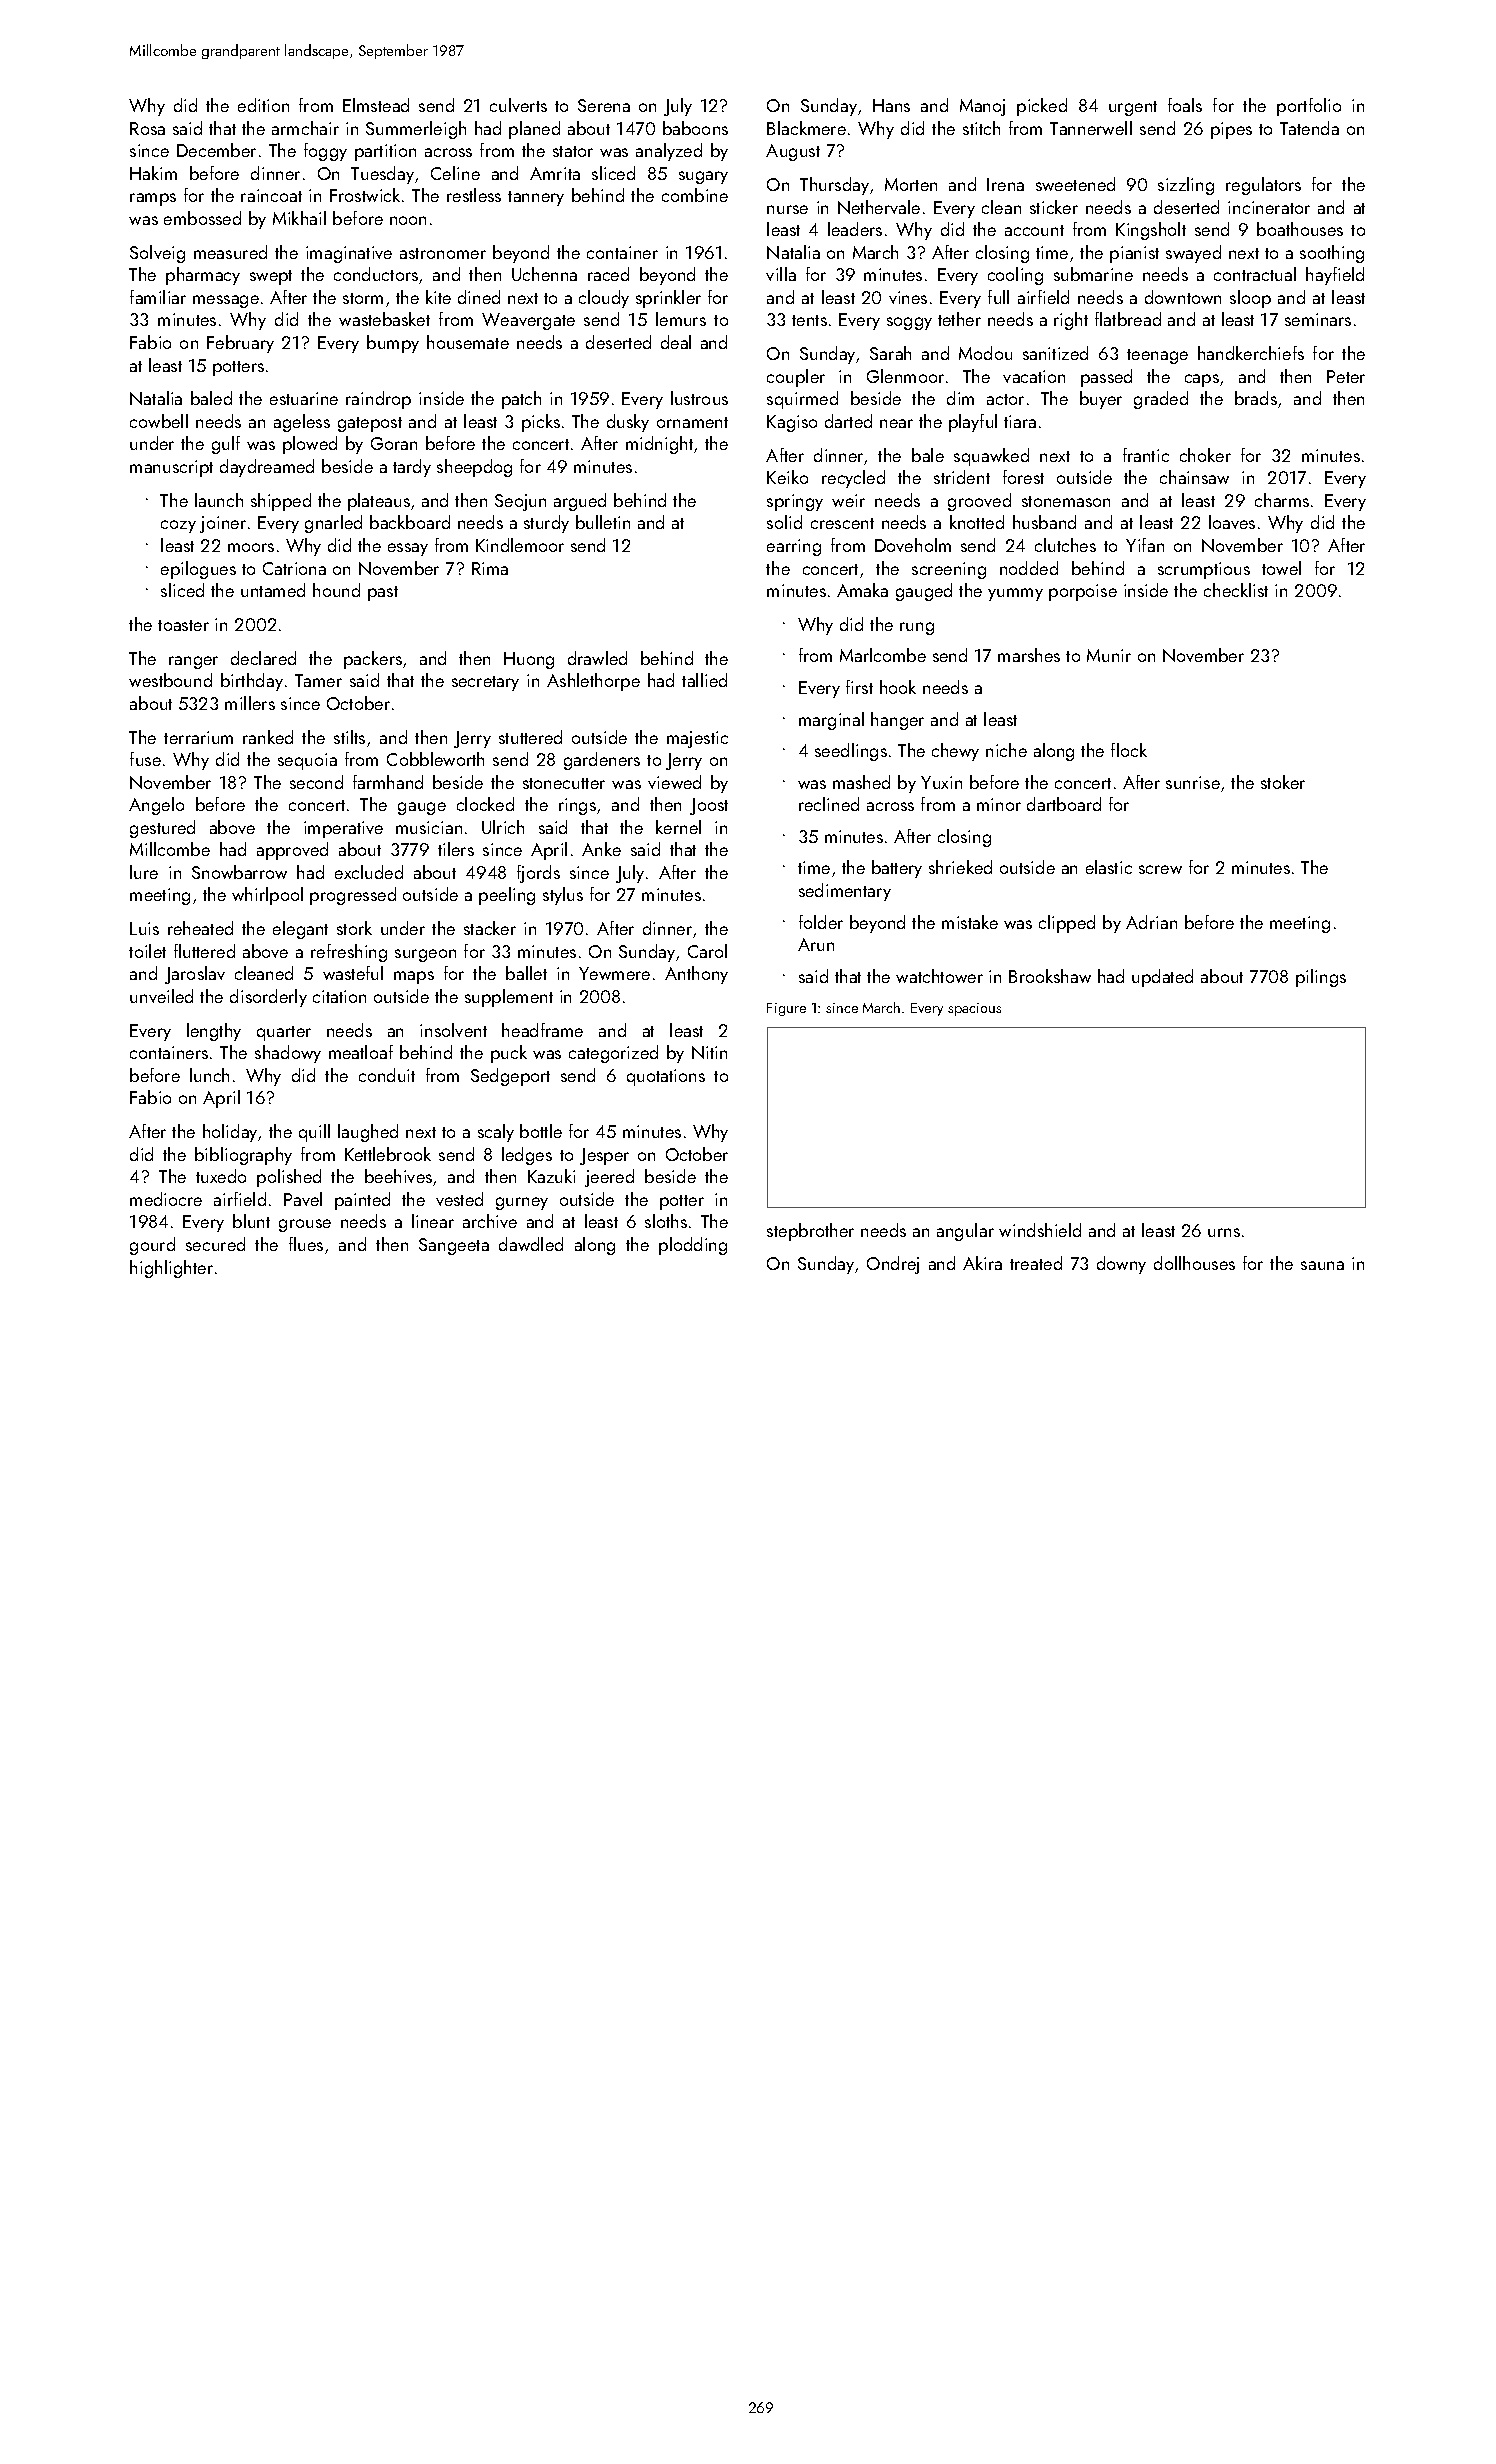  I want to click on edition, so click(263, 105).
